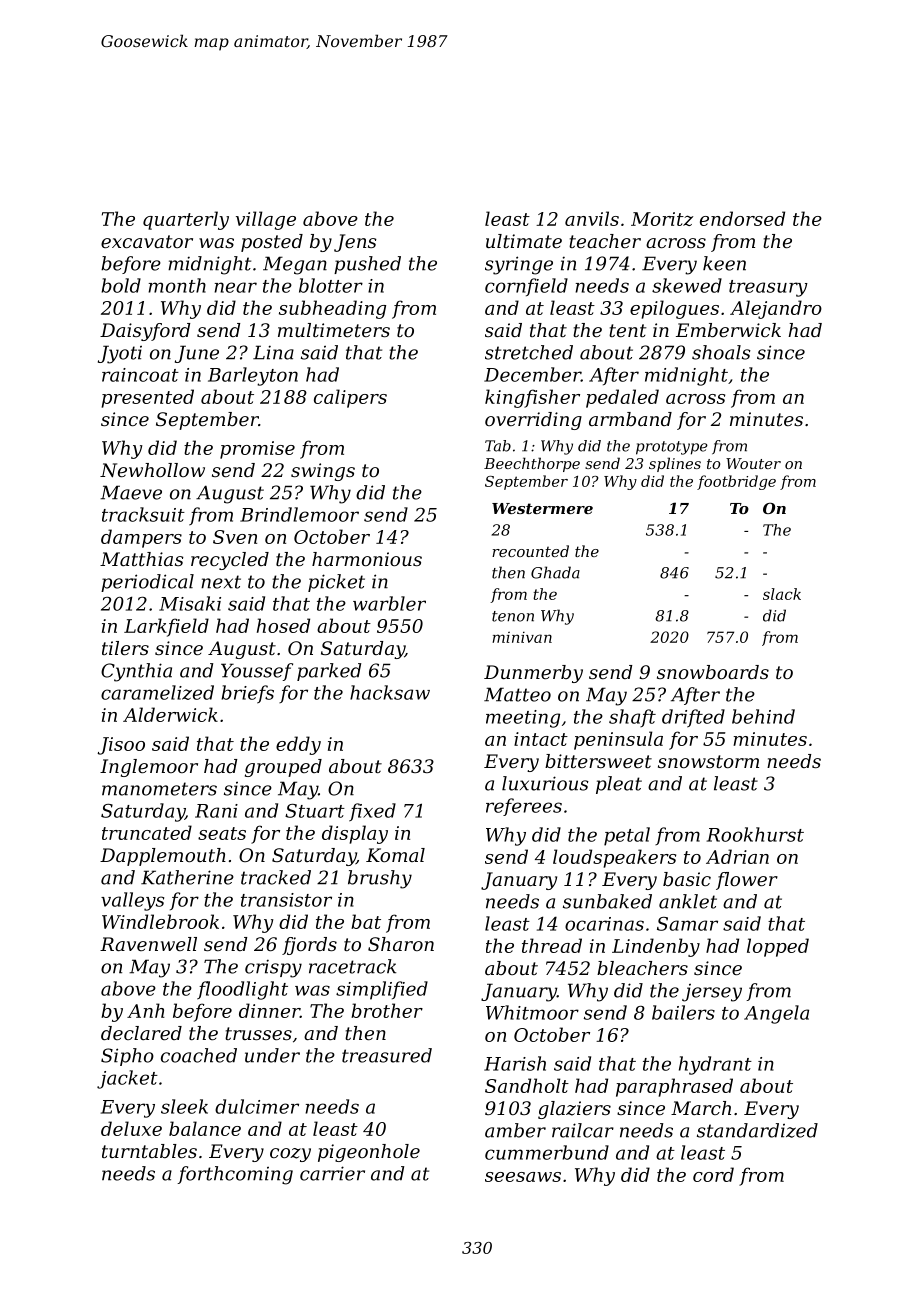  What do you see at coordinates (530, 551) in the screenshot?
I see `recounted` at bounding box center [530, 551].
